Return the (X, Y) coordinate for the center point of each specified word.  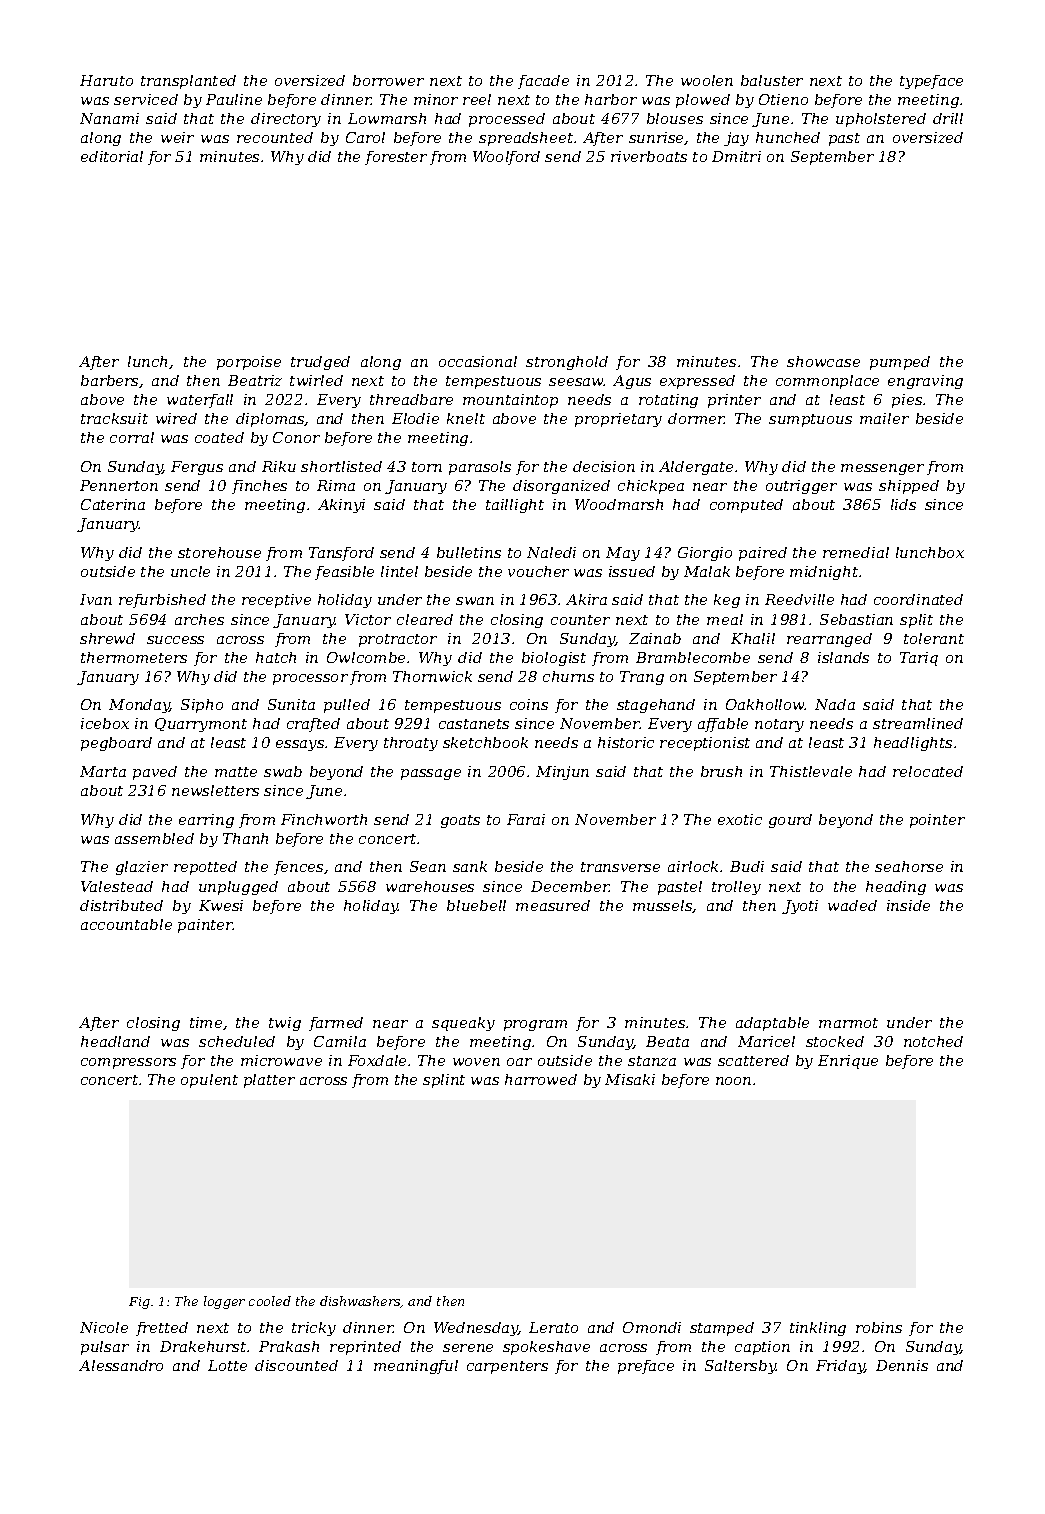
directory (286, 120)
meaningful (416, 1367)
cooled (270, 1301)
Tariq (919, 659)
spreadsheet (526, 139)
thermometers (134, 657)
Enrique (848, 1062)
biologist (554, 659)
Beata (667, 1041)
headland (115, 1041)
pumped (900, 363)
